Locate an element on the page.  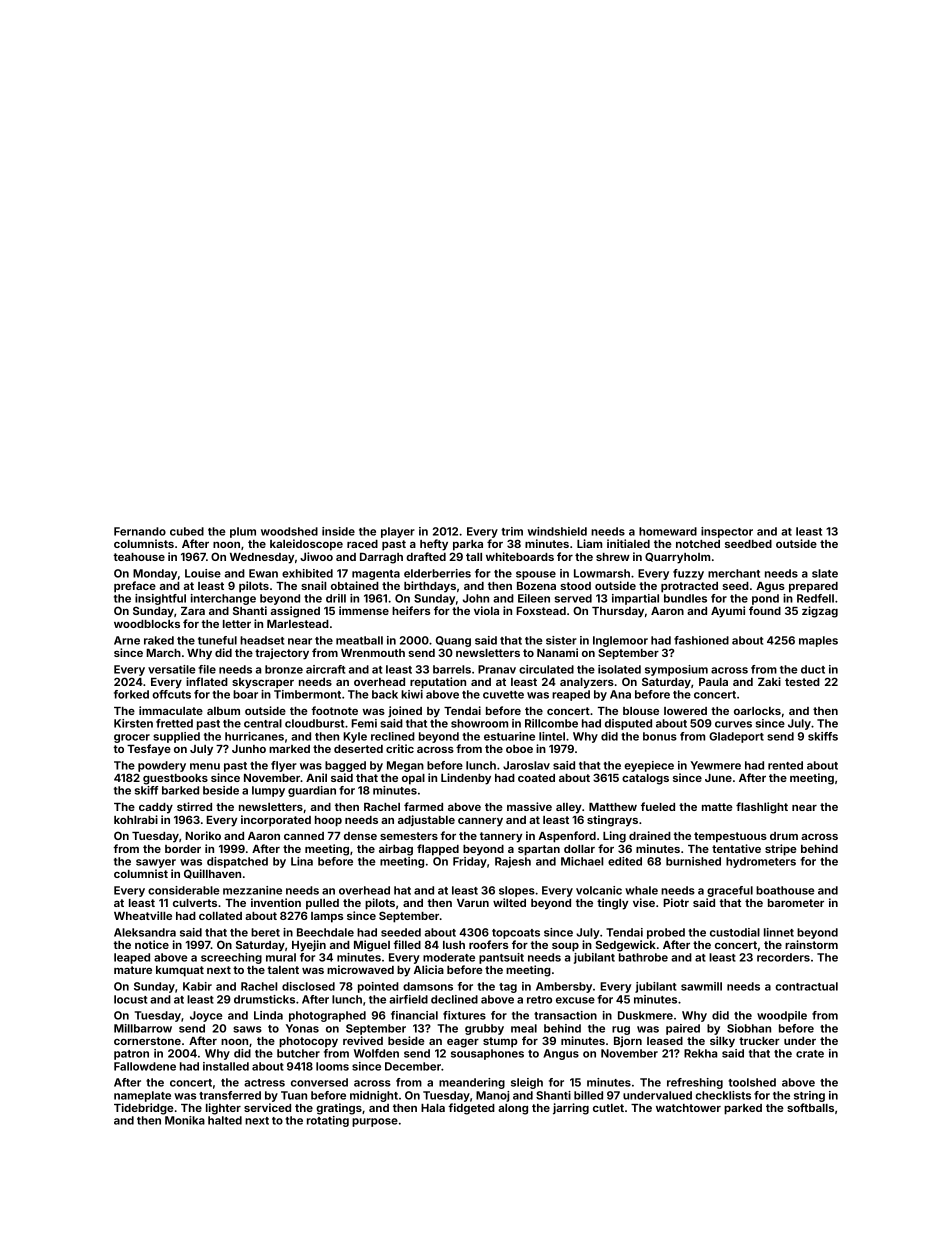
Monika is located at coordinates (185, 1120).
